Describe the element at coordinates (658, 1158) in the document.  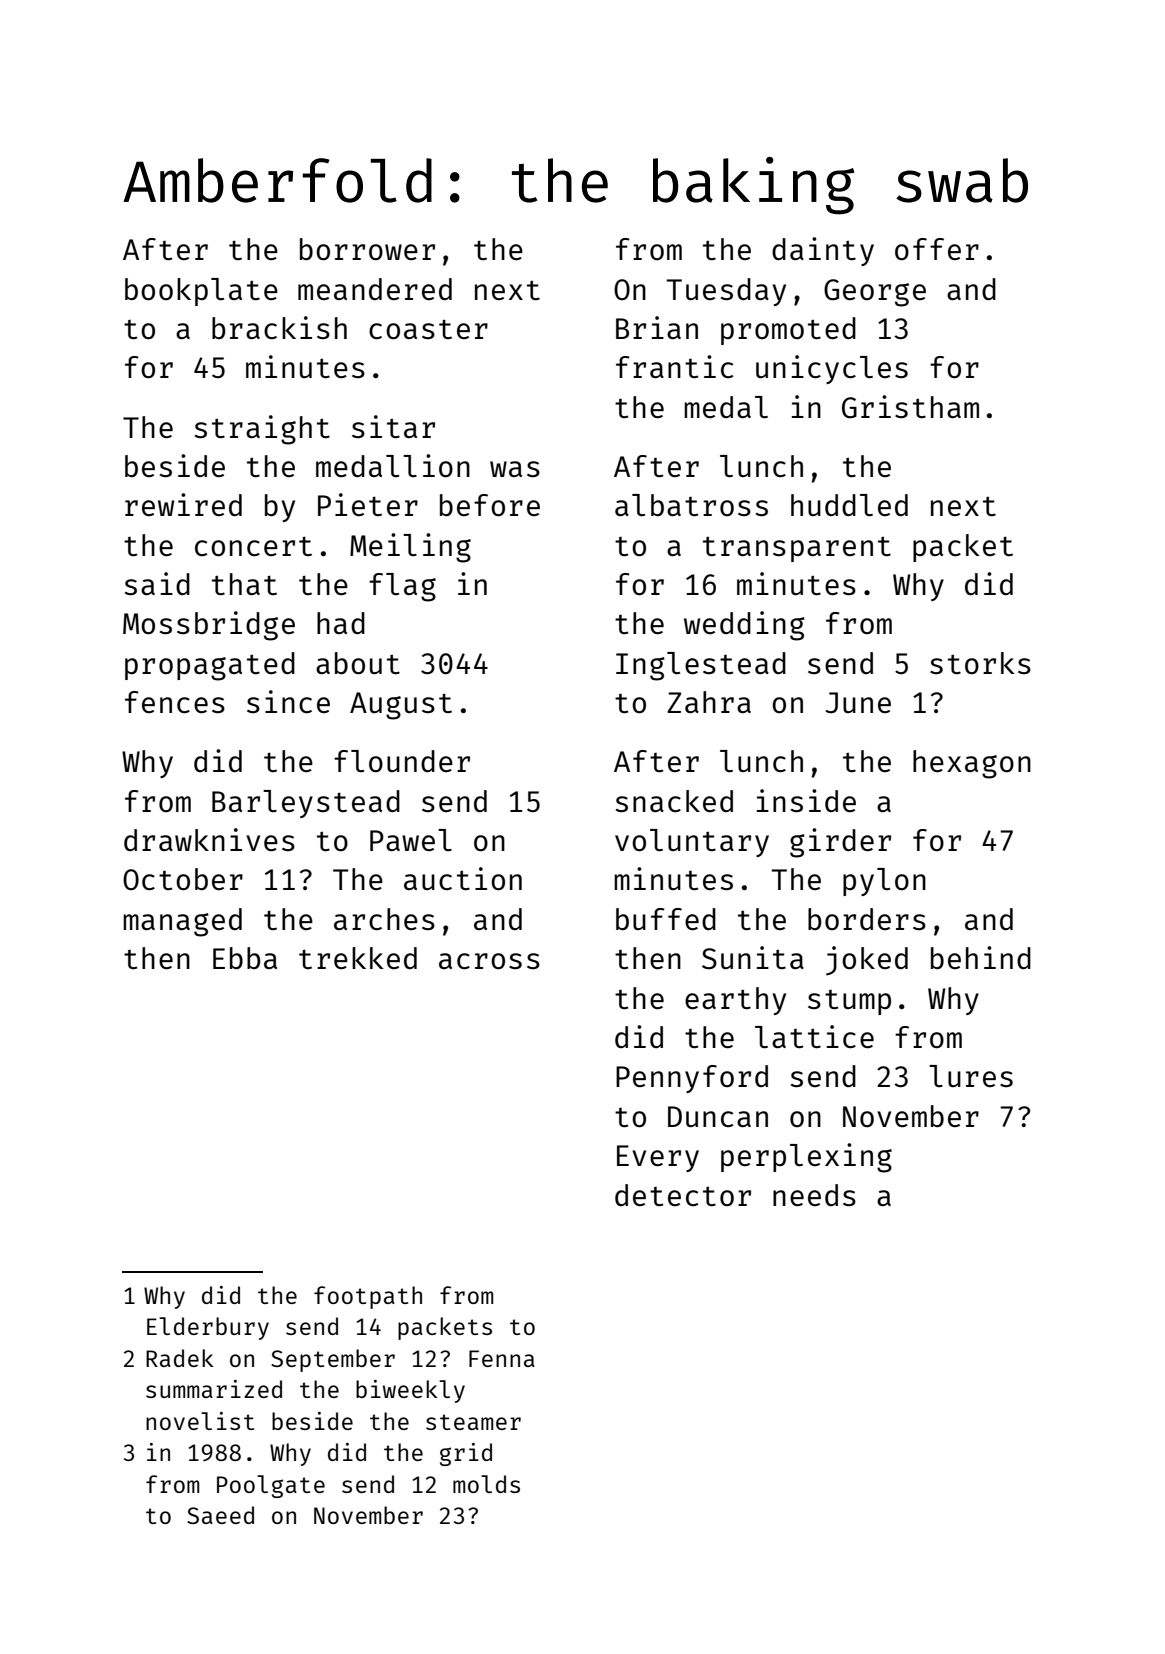
I see `Every` at that location.
